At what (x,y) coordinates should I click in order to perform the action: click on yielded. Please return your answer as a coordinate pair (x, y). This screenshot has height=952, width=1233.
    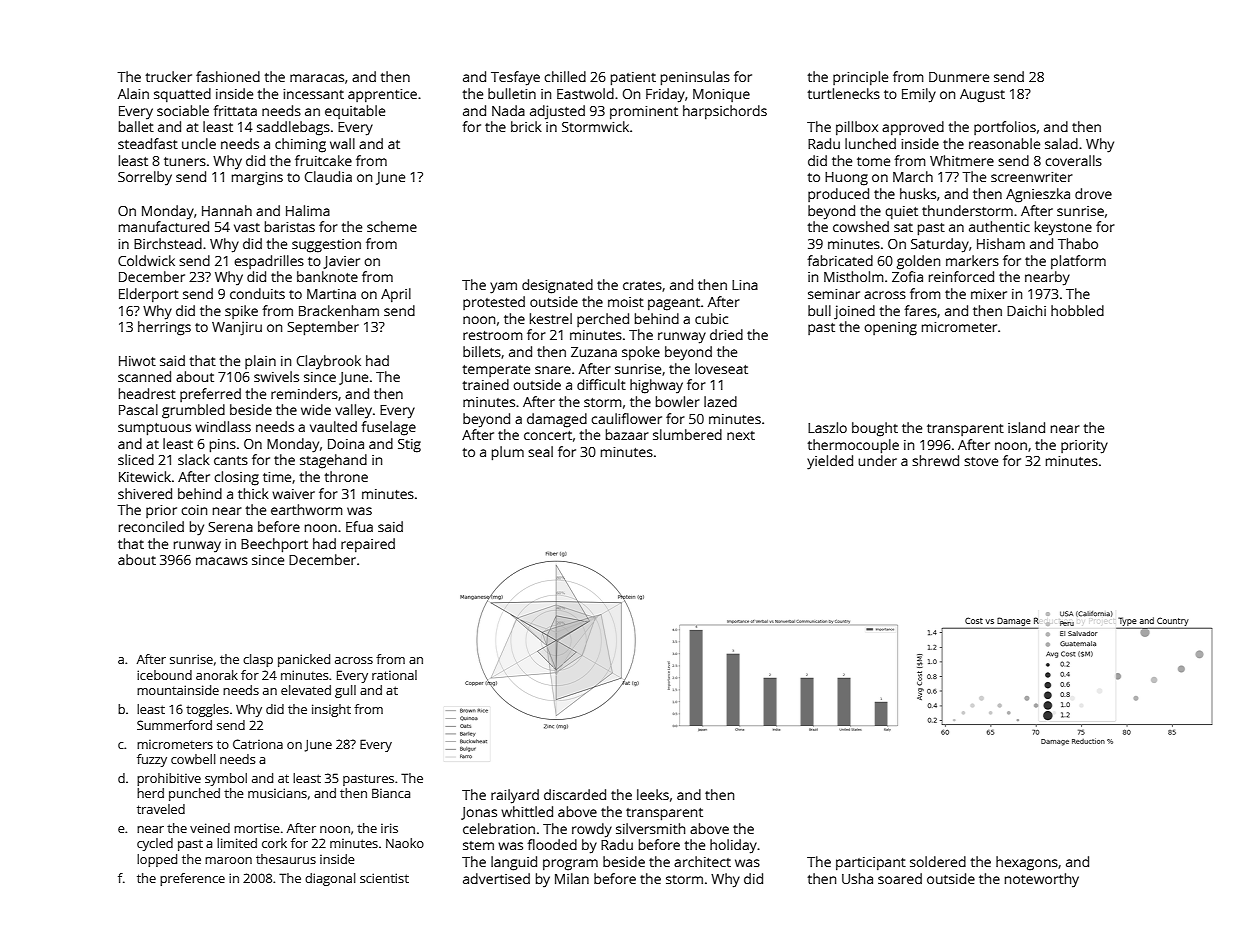
    Looking at the image, I should click on (830, 462).
